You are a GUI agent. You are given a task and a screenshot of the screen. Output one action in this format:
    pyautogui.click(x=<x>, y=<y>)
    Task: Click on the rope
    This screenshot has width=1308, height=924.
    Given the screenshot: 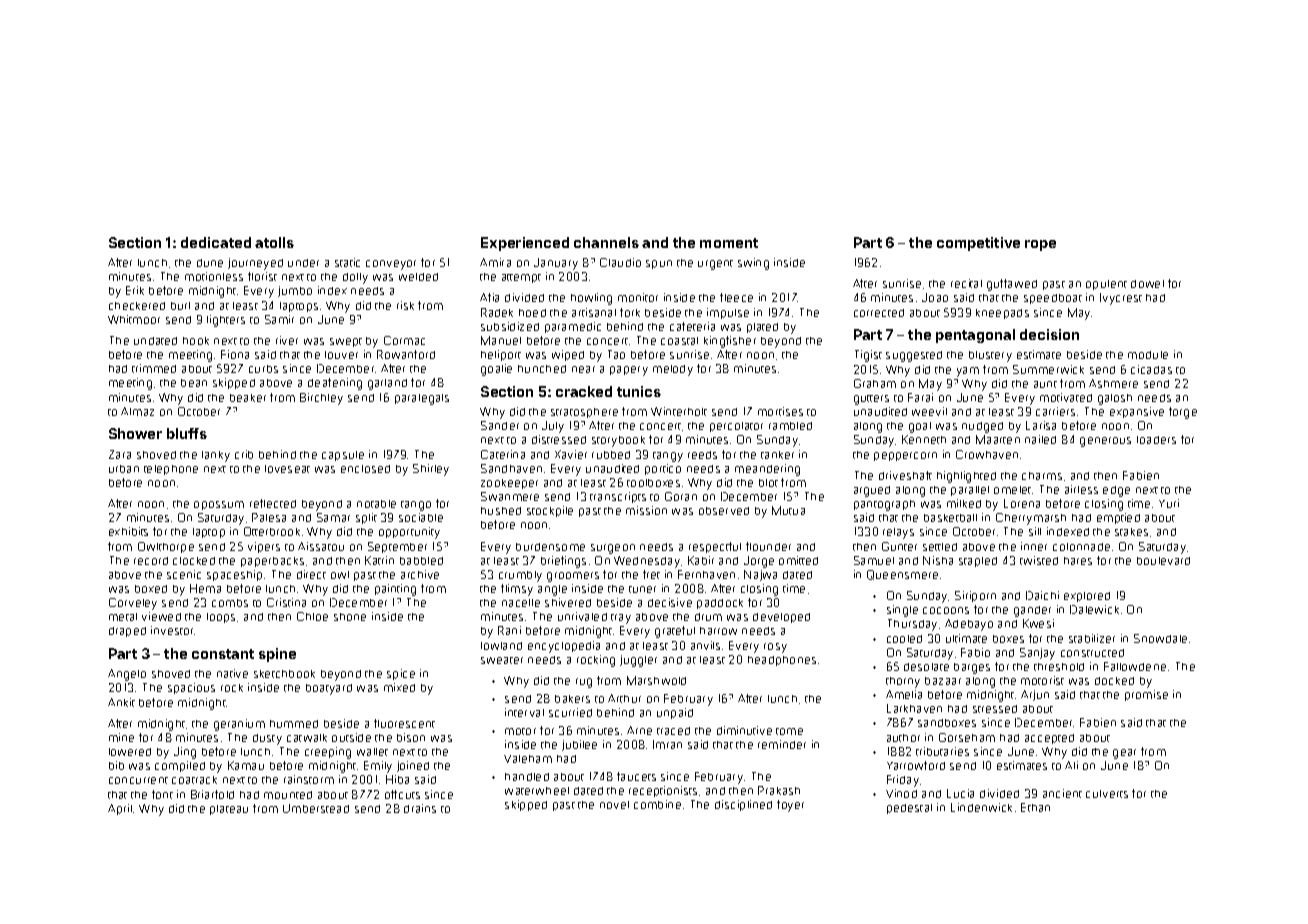 What is the action you would take?
    pyautogui.click(x=1040, y=245)
